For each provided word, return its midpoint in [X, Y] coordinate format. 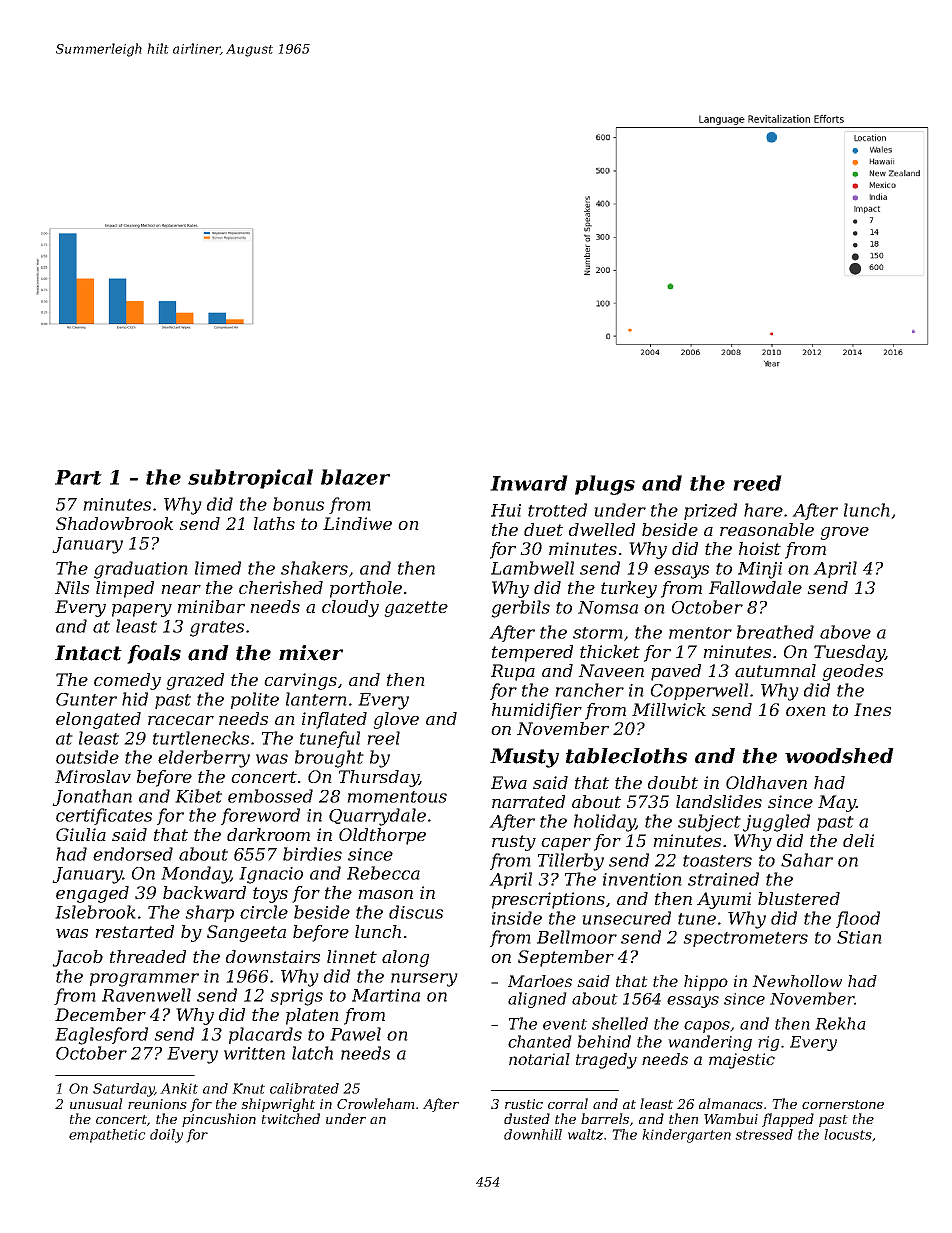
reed [757, 483]
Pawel [355, 1034]
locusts [848, 1134]
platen [312, 1016]
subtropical [250, 479]
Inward [529, 483]
